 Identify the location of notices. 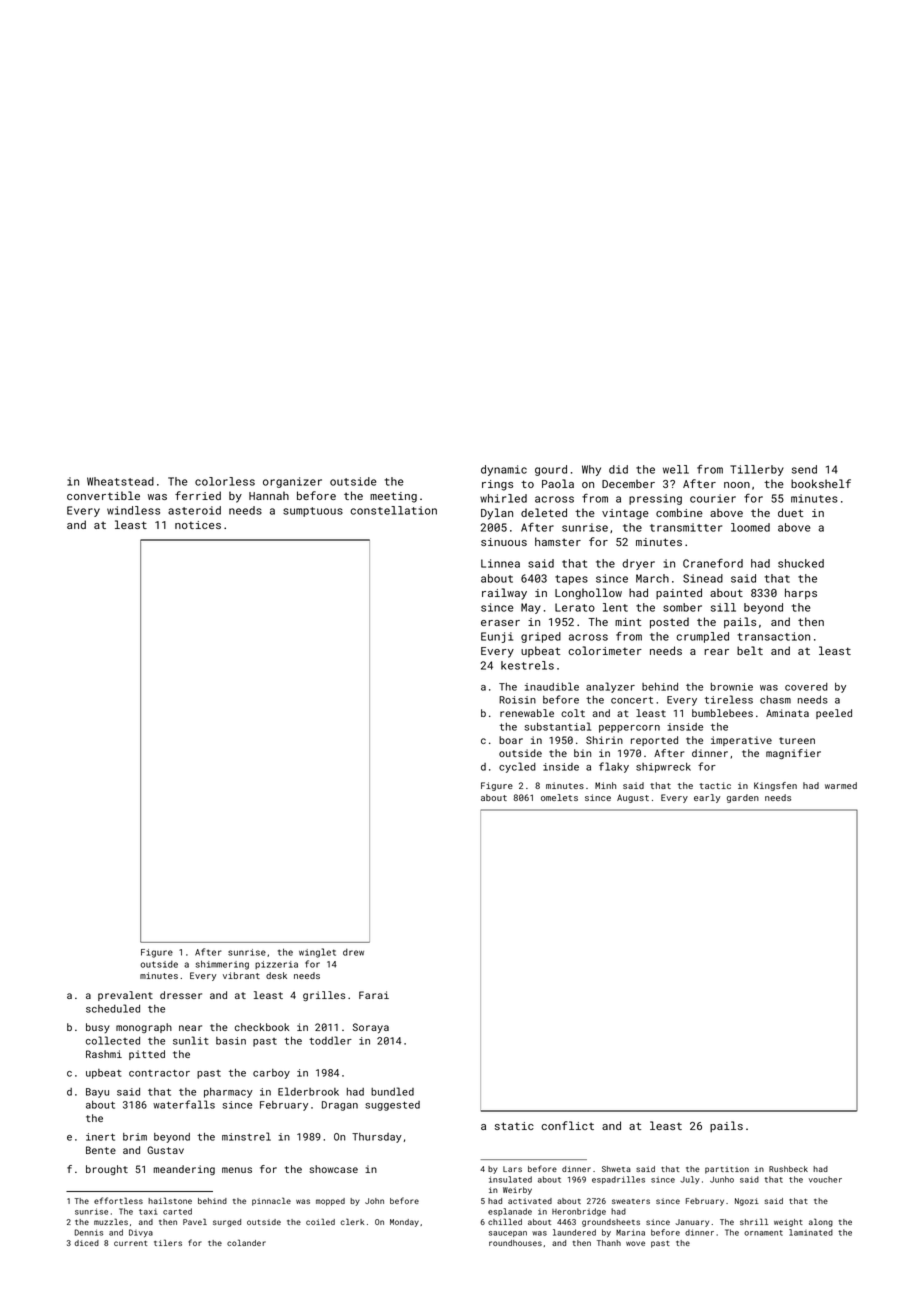
(198, 525).
